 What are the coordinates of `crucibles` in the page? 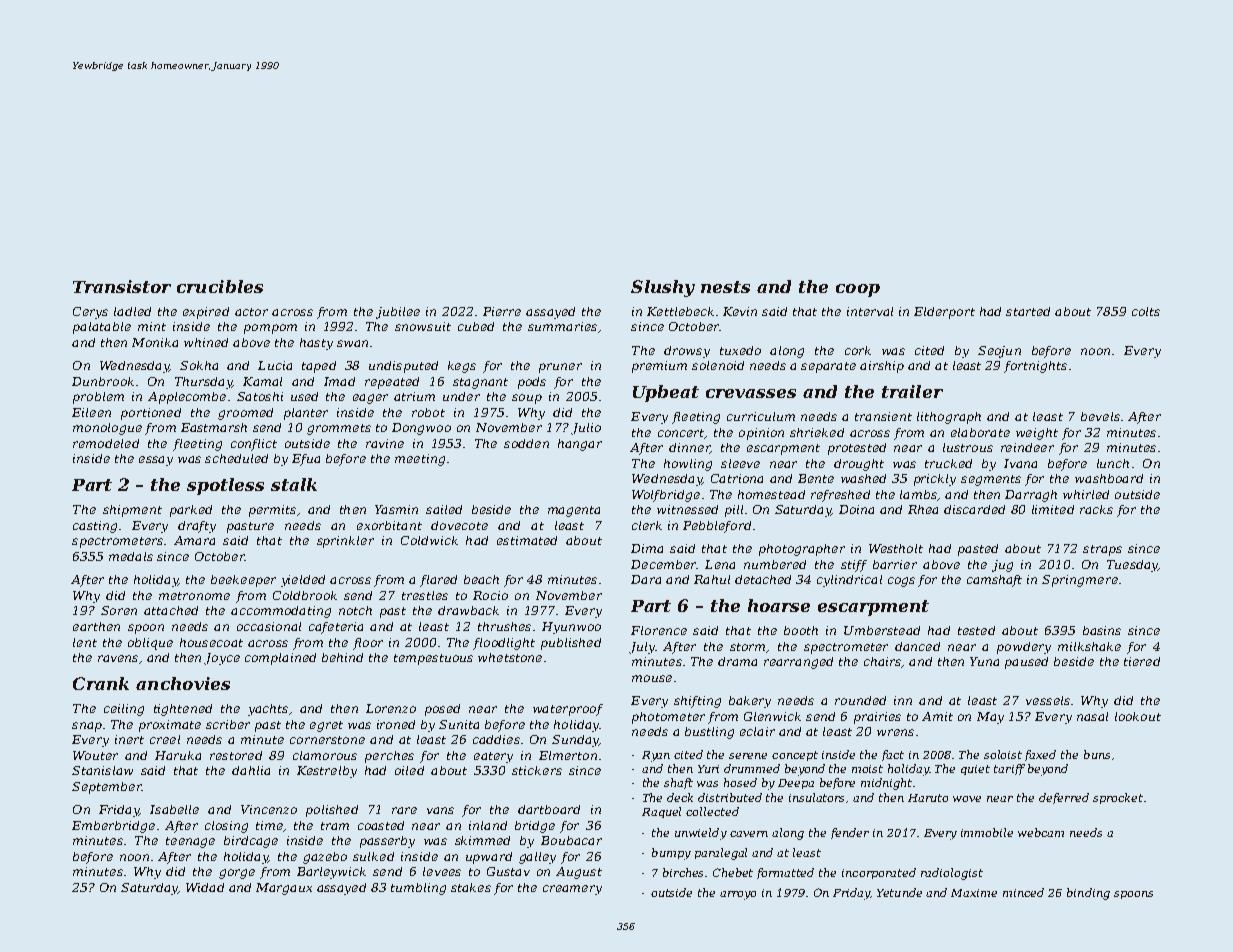 It's located at (220, 286).
